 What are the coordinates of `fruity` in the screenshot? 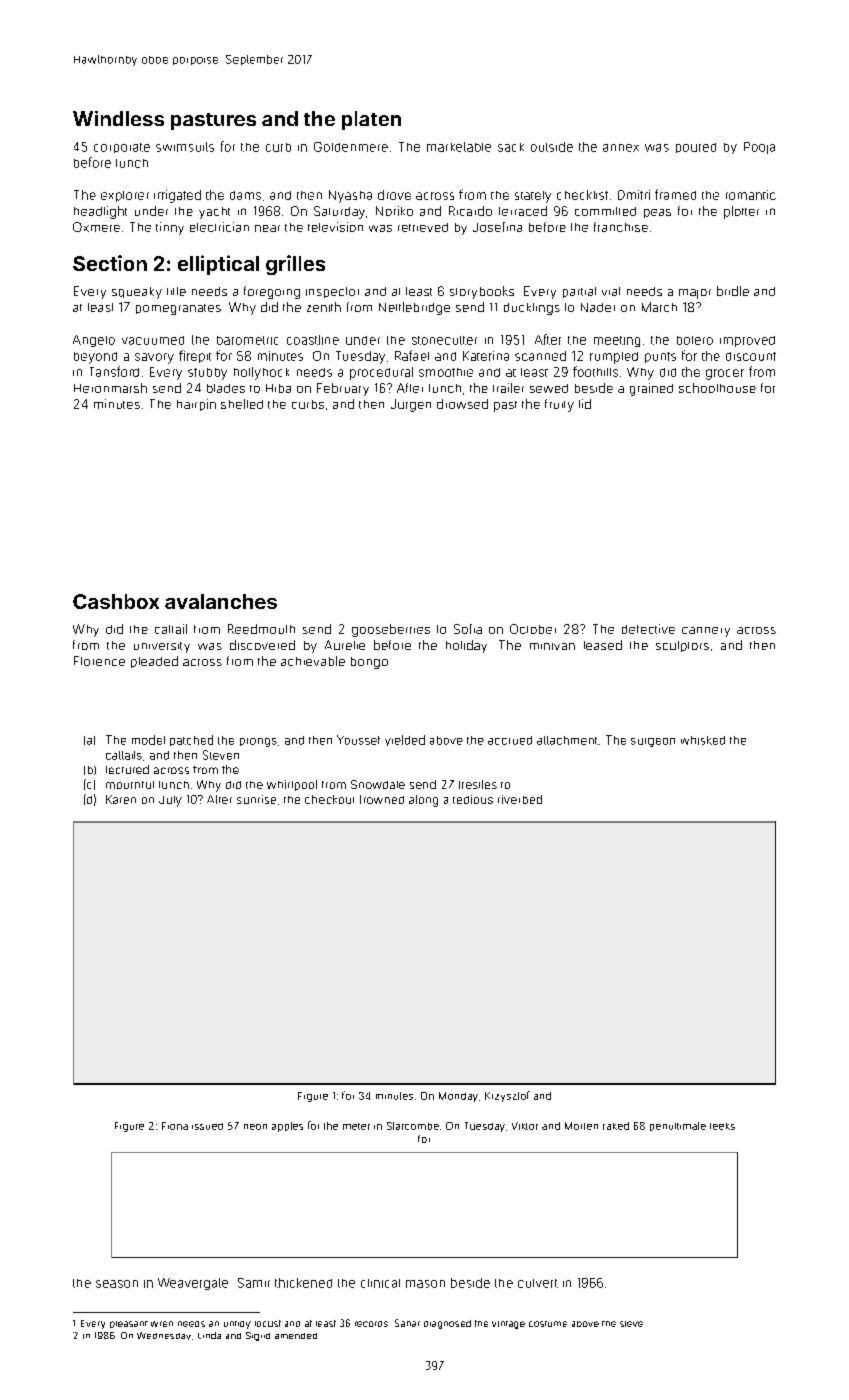 It's located at (559, 405).
